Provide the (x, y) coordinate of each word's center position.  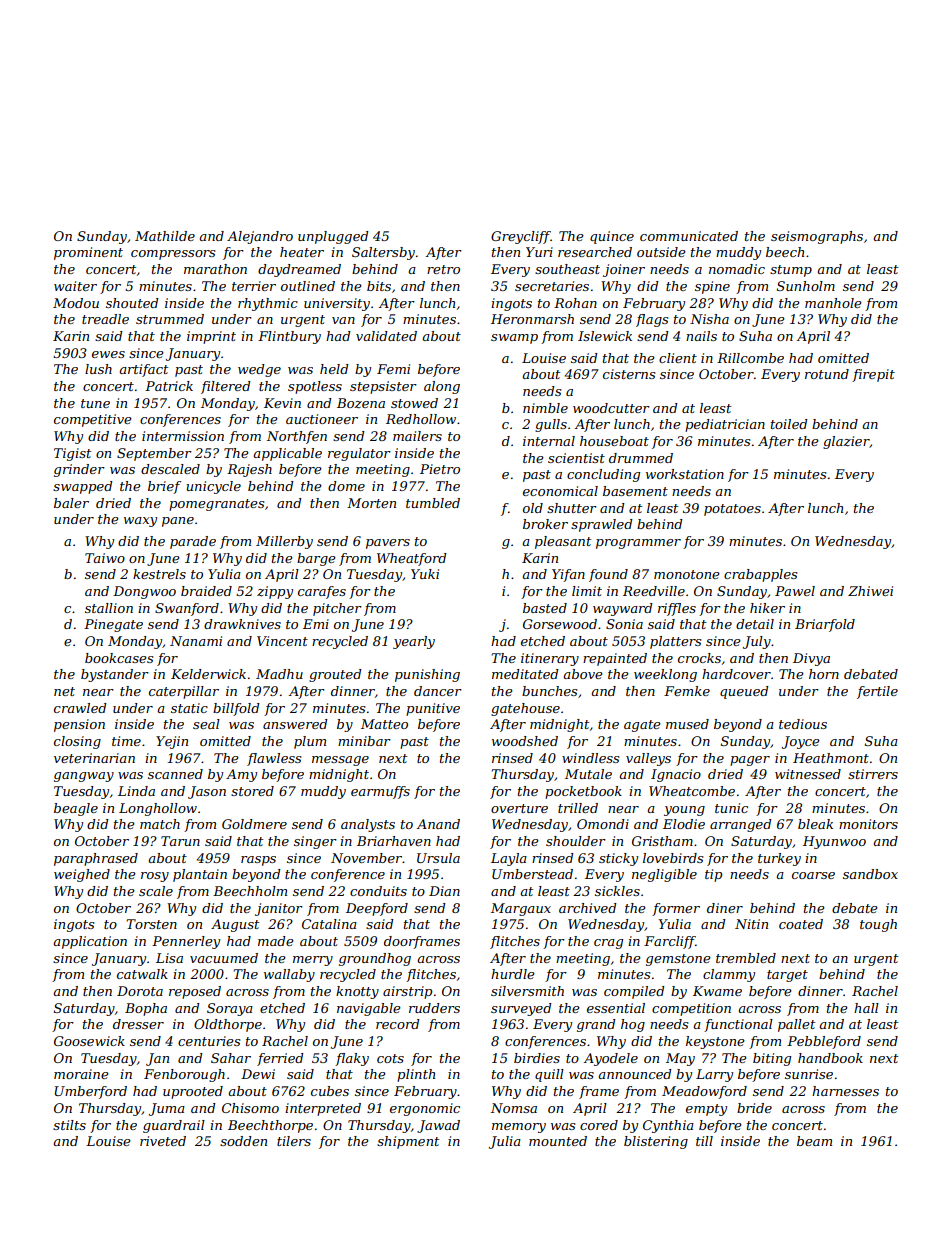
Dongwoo (144, 592)
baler (71, 503)
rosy (155, 877)
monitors (868, 824)
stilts (69, 1125)
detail (755, 624)
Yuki (425, 574)
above (583, 674)
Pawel (795, 591)
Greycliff (521, 237)
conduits (378, 891)
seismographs (817, 237)
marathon (215, 269)
